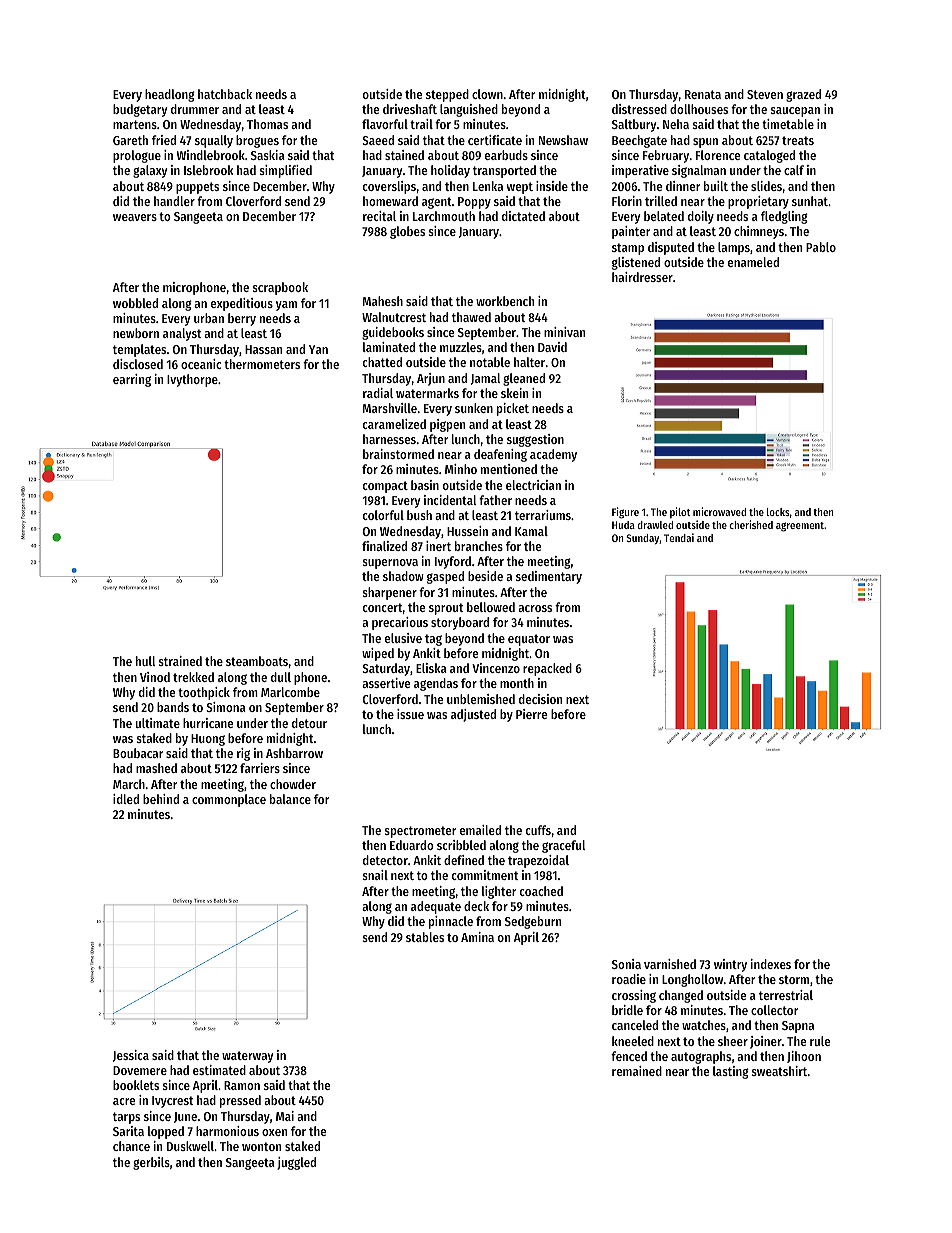 The image size is (952, 1233). I want to click on incidental, so click(450, 500).
